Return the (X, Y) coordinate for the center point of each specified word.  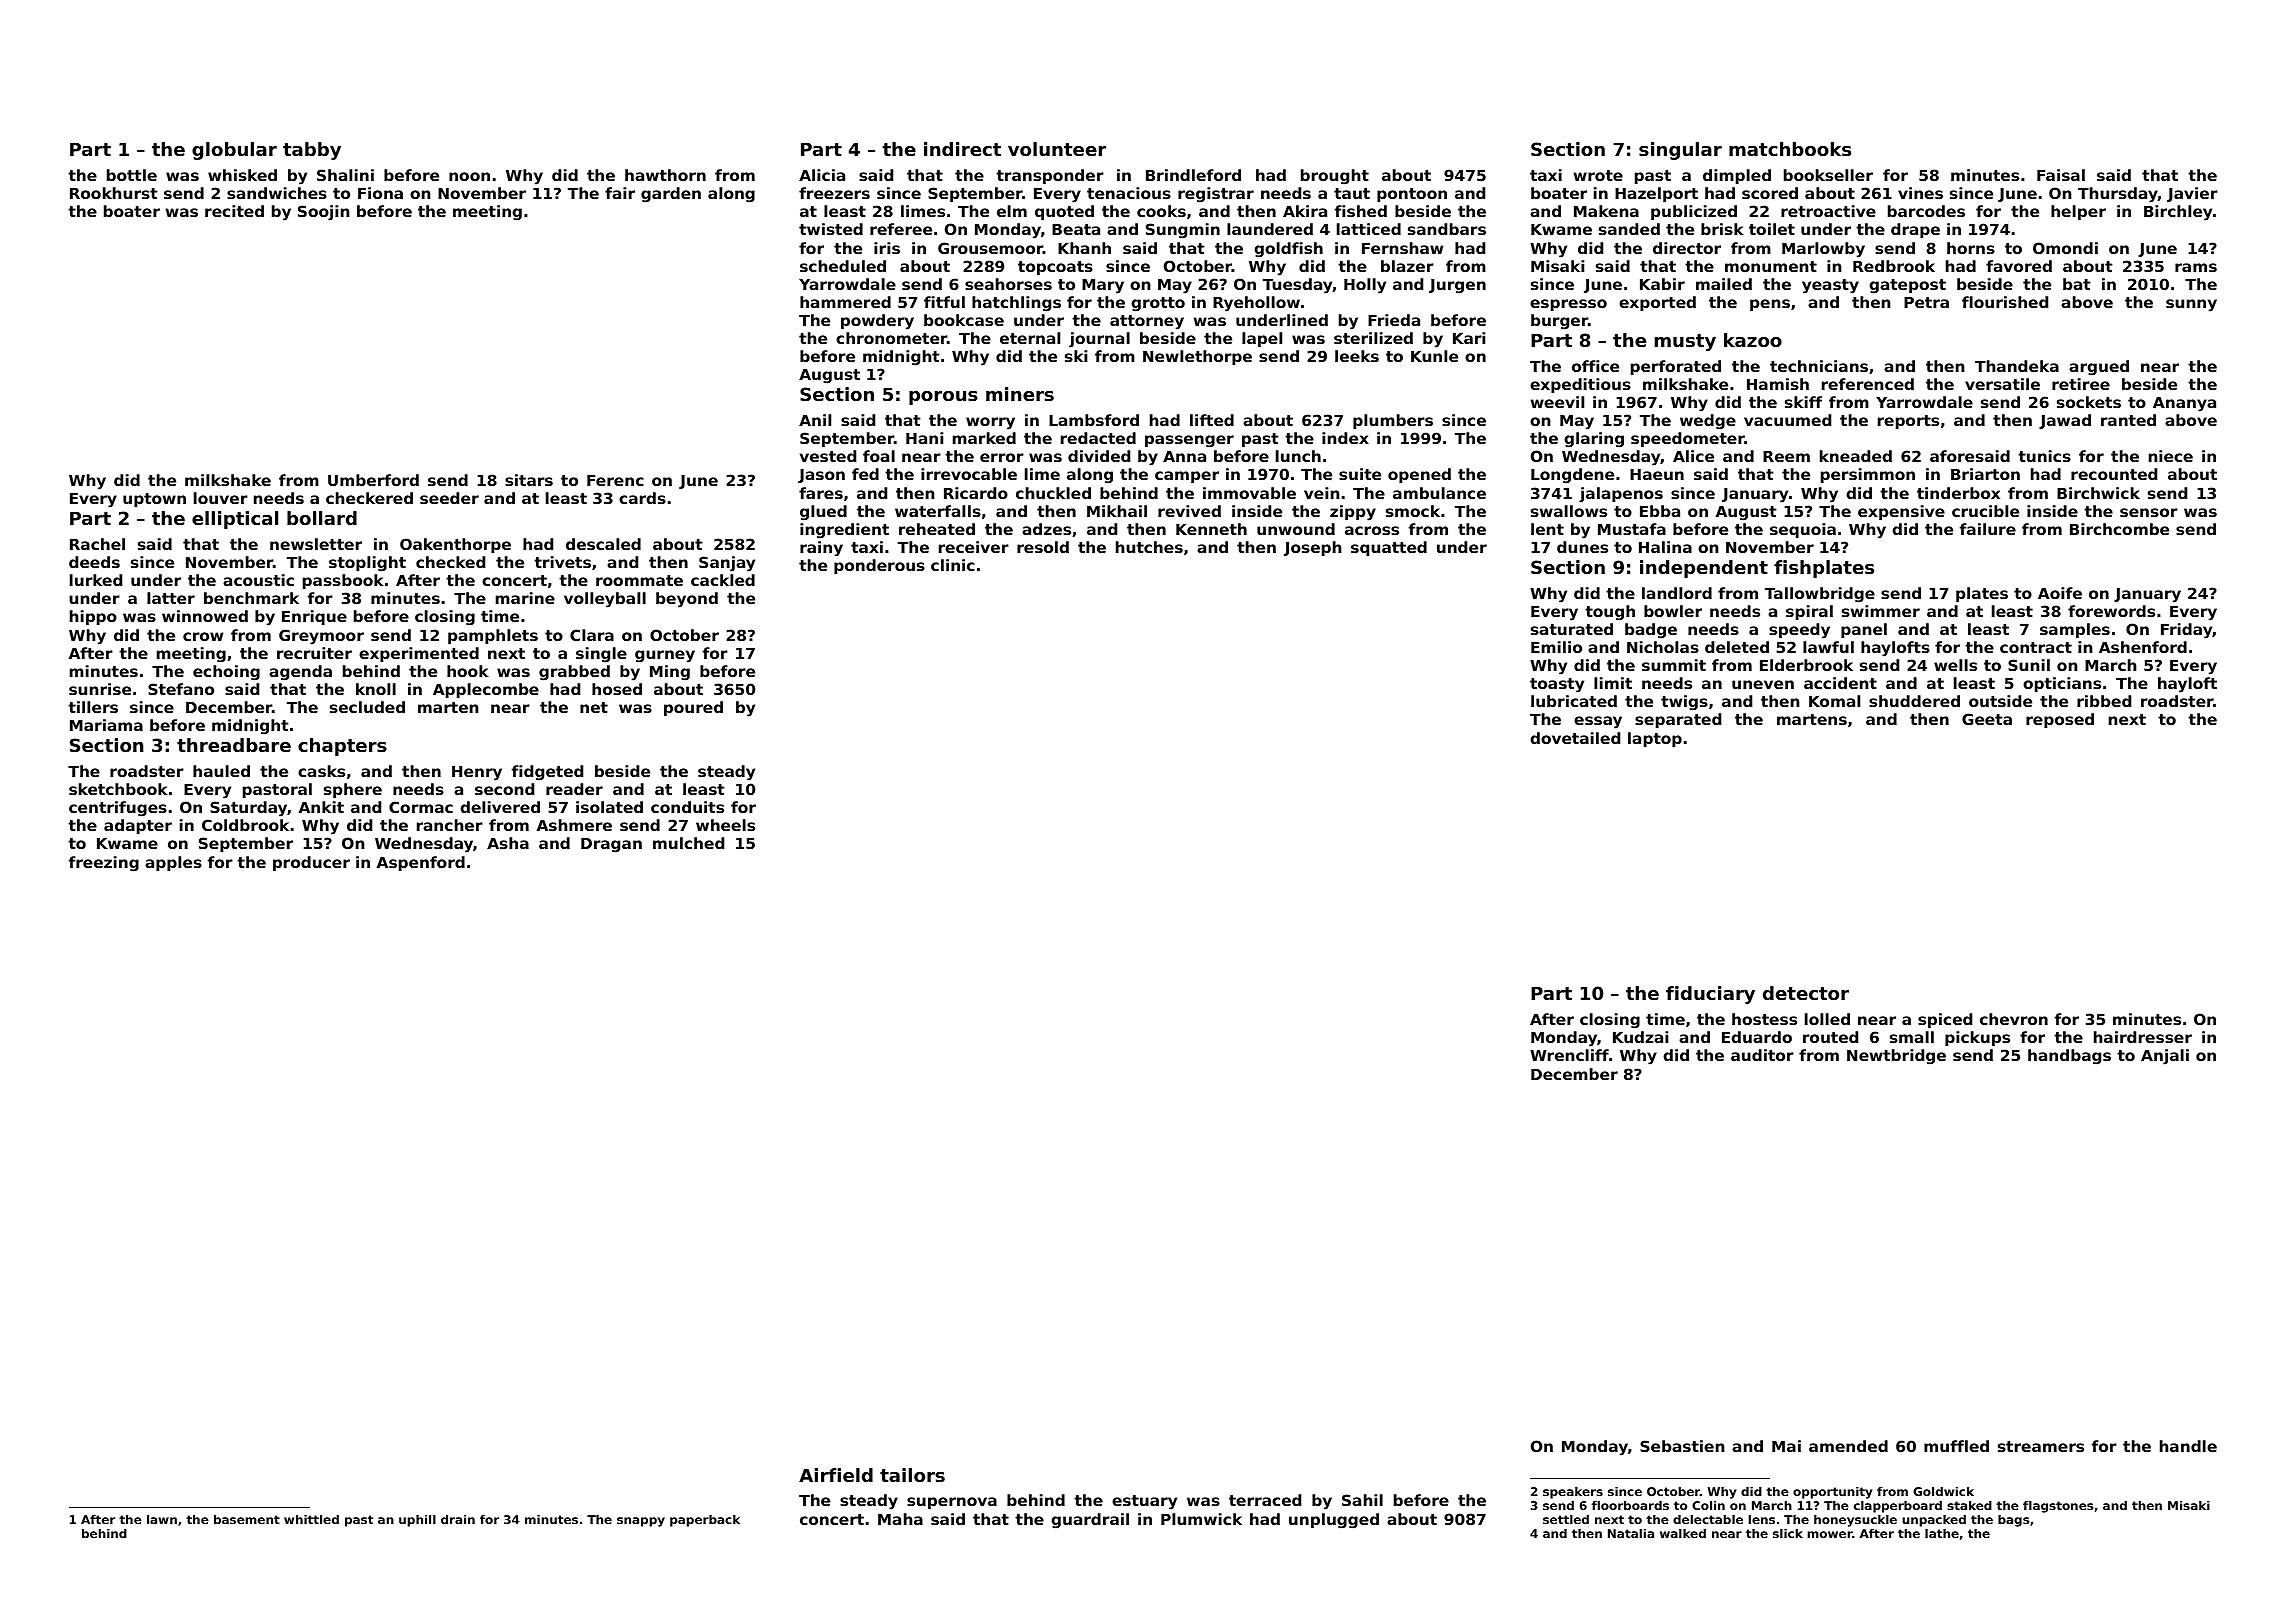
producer (311, 863)
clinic (953, 565)
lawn (162, 1519)
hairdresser (2143, 1037)
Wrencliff (1569, 1055)
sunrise (100, 689)
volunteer (1057, 149)
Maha (900, 1519)
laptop (1655, 739)
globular (234, 151)
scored (1770, 193)
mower (1829, 1534)
